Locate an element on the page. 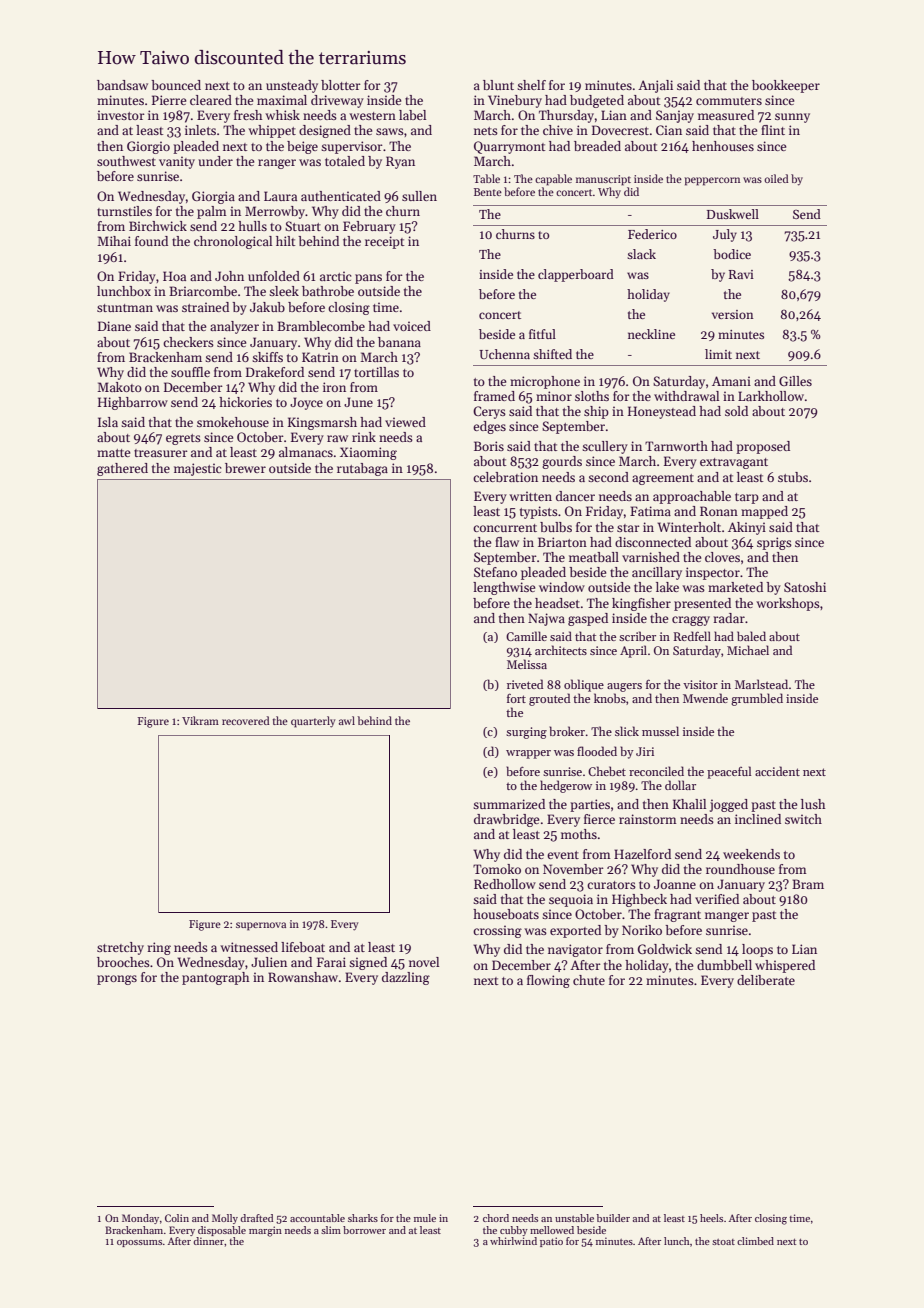 The image size is (924, 1308). borrower is located at coordinates (364, 1230).
